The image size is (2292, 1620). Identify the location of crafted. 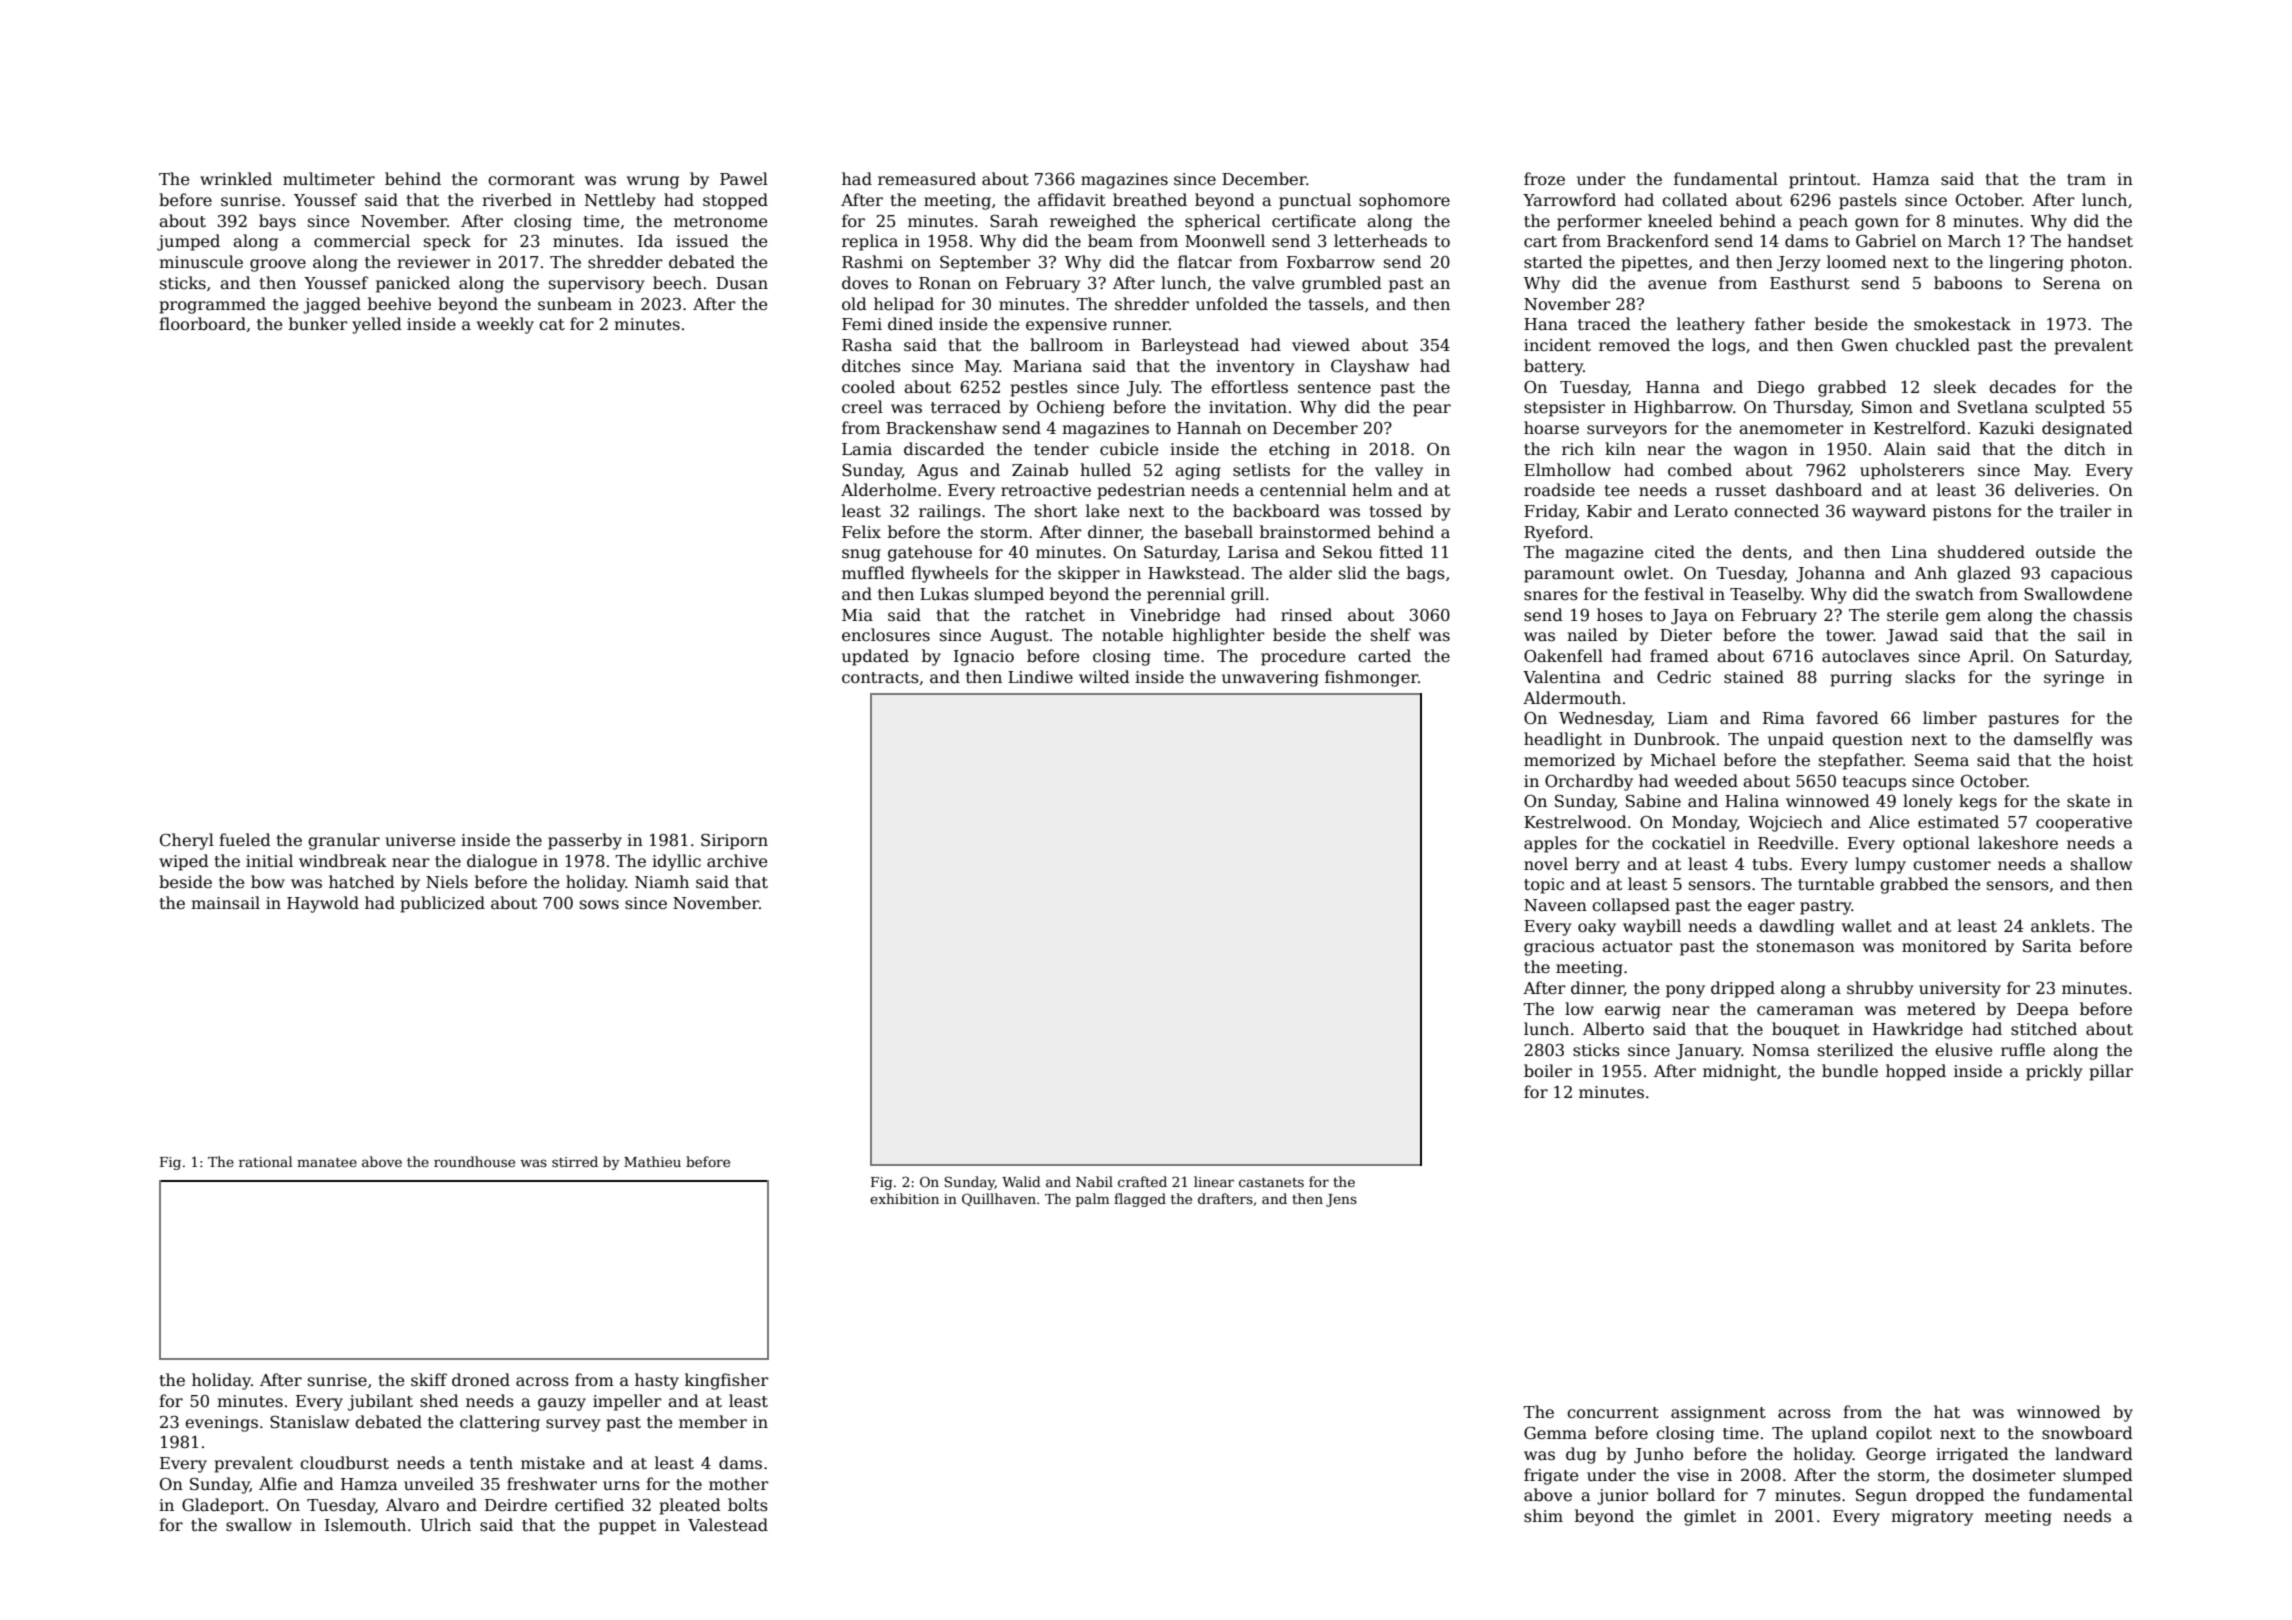
(1142, 1181).
